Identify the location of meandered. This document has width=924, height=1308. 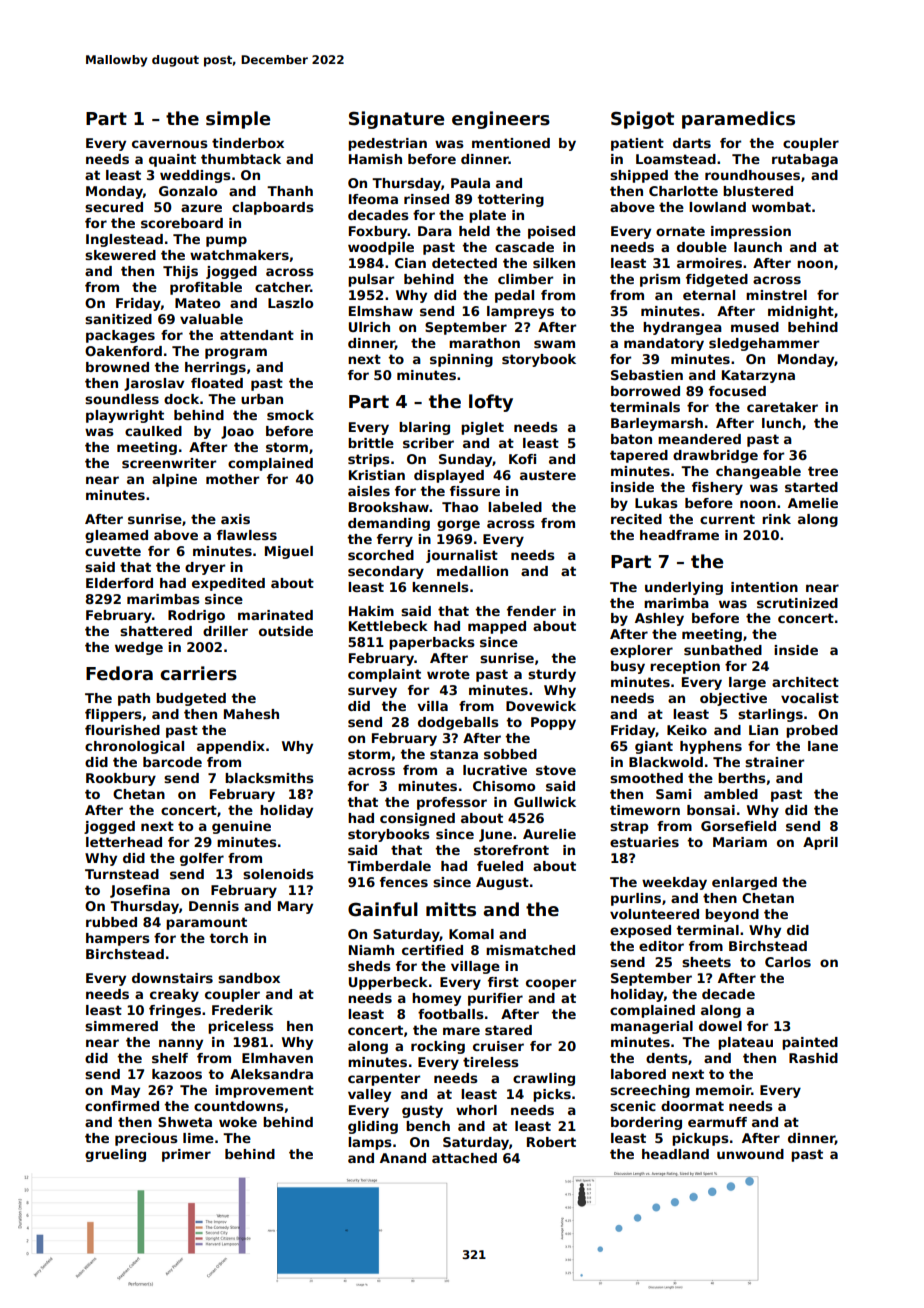
(699, 439).
